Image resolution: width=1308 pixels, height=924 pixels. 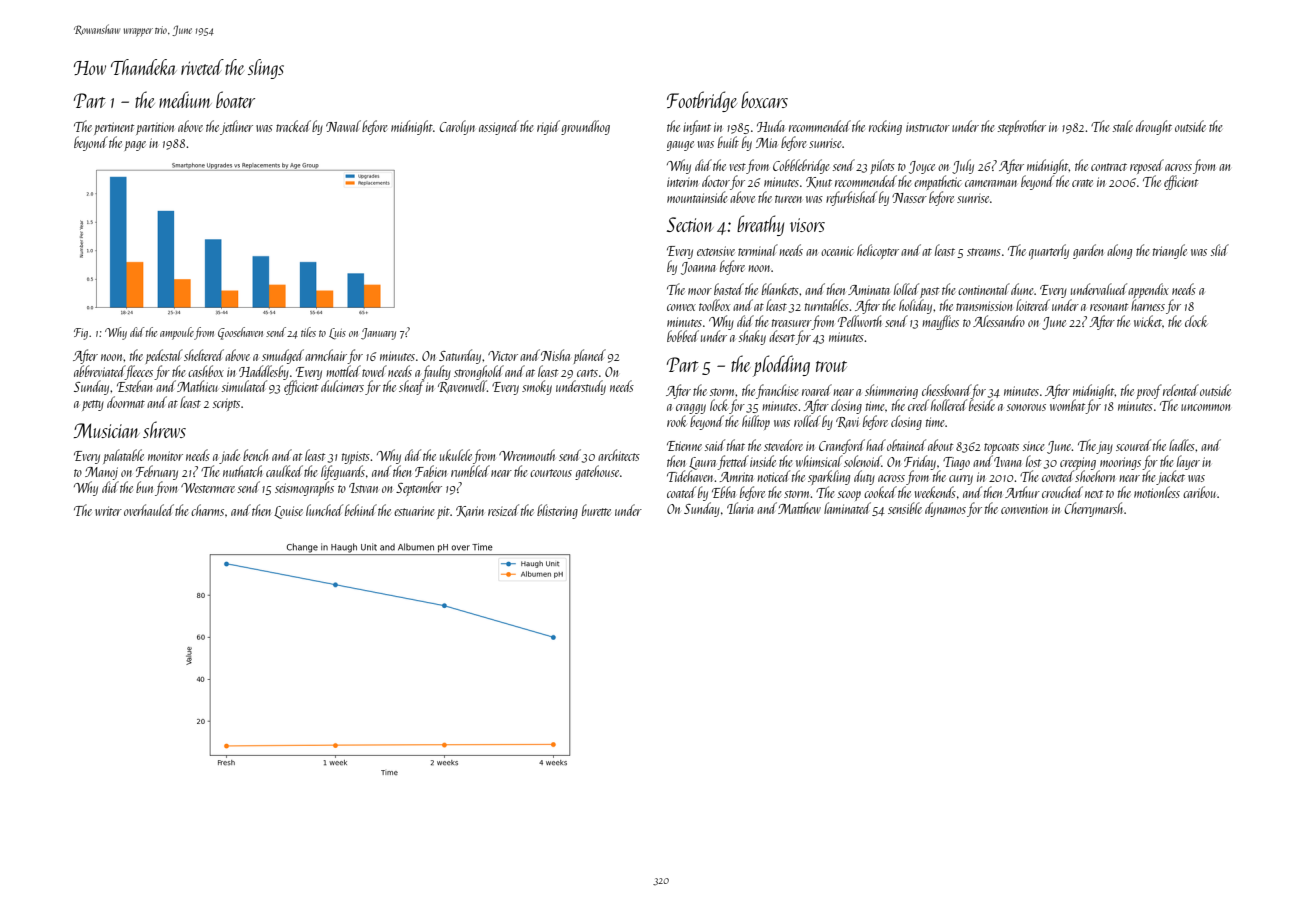 What do you see at coordinates (343, 126) in the document?
I see `Nawal` at bounding box center [343, 126].
